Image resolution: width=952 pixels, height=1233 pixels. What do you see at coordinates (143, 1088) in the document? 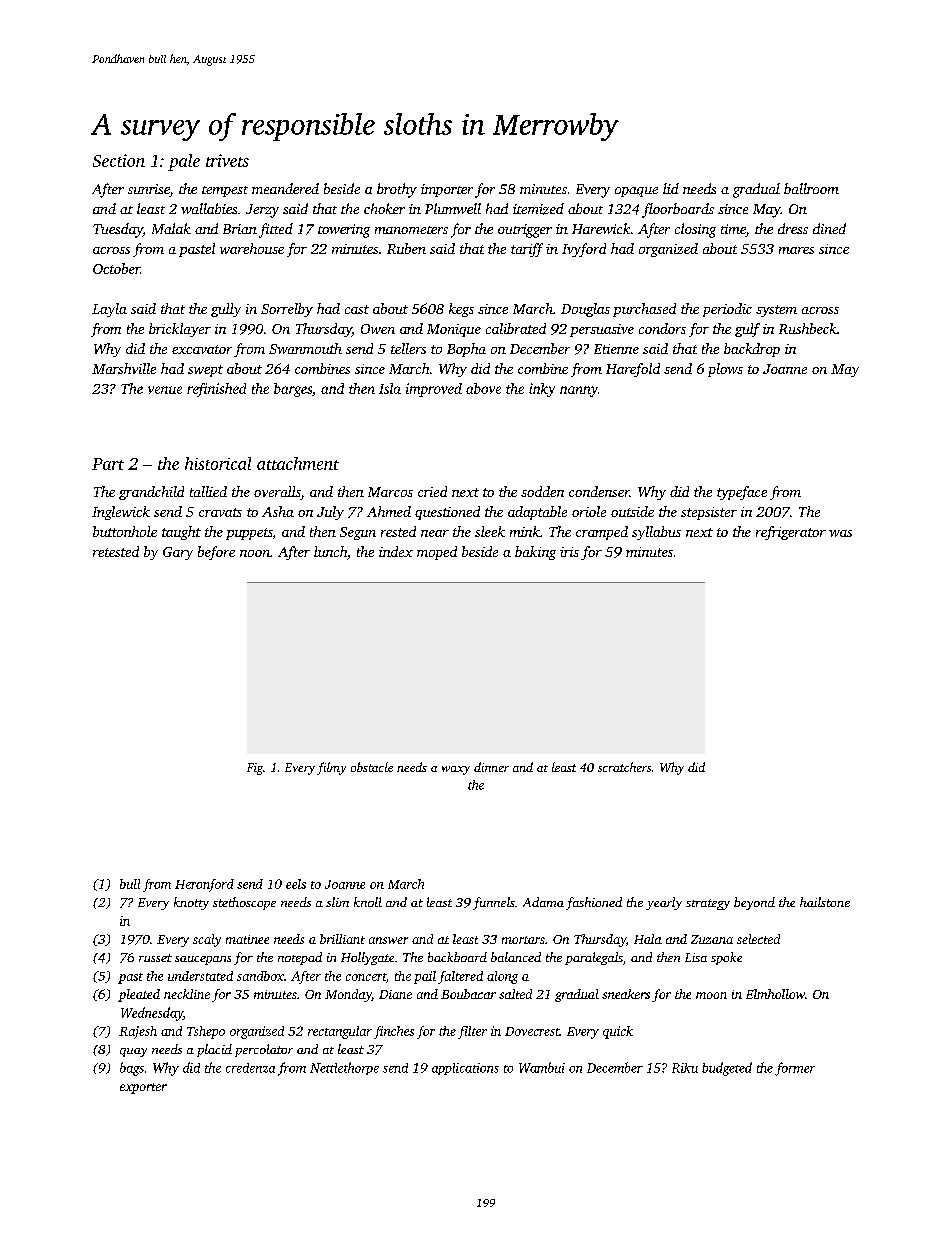
I see `exporter` at bounding box center [143, 1088].
